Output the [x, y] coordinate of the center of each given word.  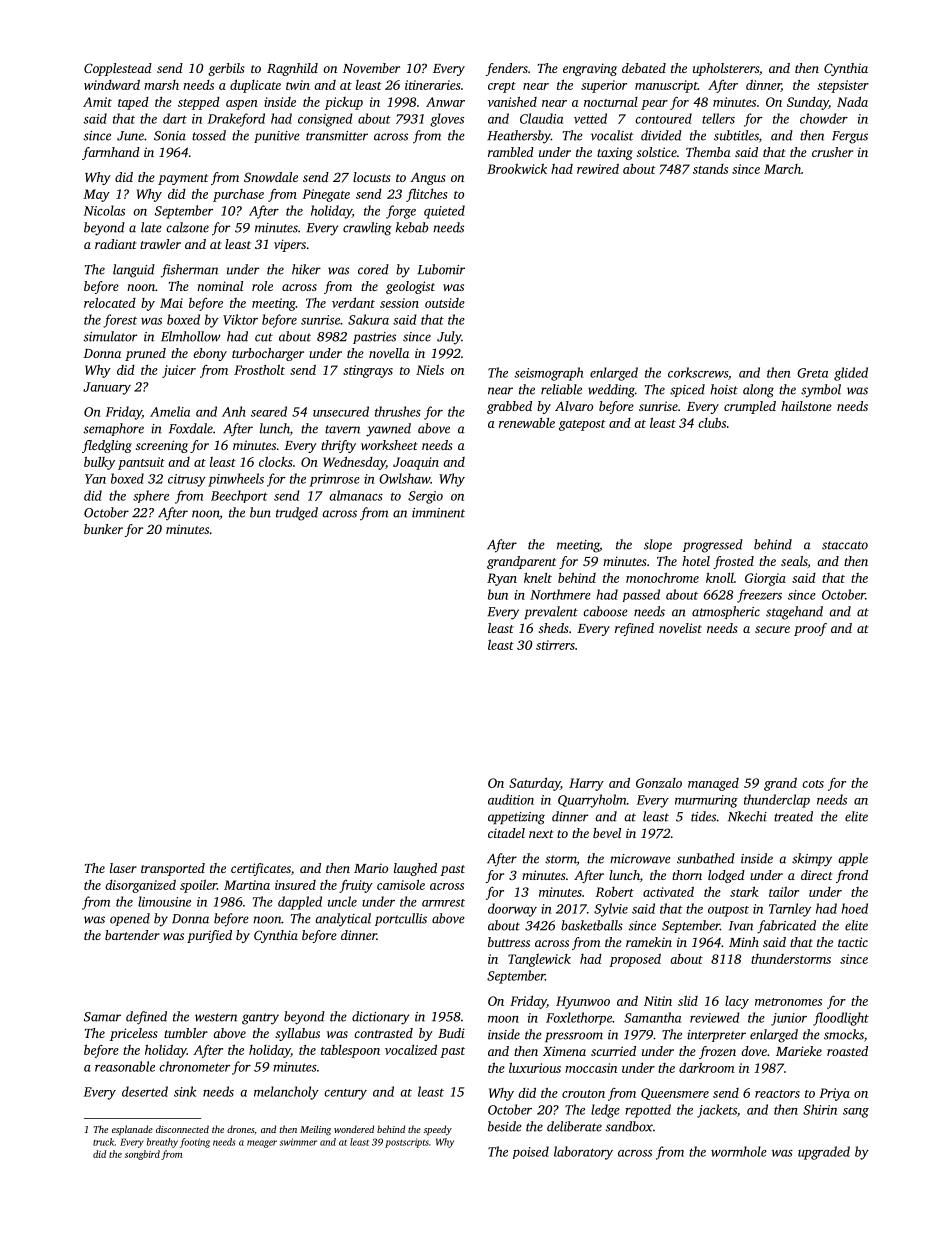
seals [794, 561]
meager [262, 1144]
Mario [371, 868]
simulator [110, 336]
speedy [438, 1130]
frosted [733, 562]
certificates [261, 869]
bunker [103, 529]
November [371, 68]
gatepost [582, 425]
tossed [209, 135]
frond [852, 876]
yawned [388, 430]
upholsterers [726, 69]
